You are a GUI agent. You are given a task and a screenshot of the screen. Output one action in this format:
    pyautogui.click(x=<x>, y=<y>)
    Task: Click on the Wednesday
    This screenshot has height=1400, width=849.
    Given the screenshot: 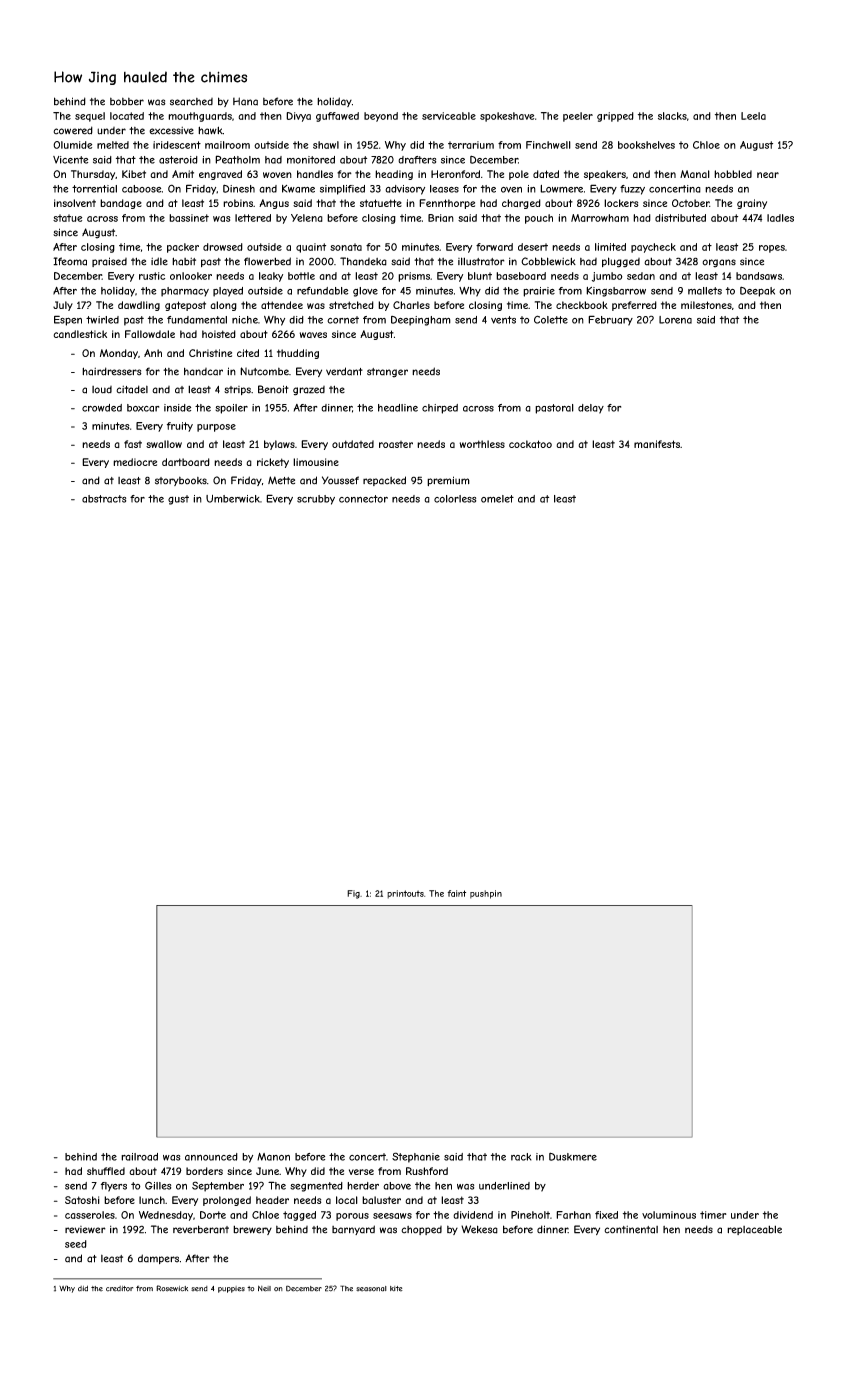 What is the action you would take?
    pyautogui.click(x=166, y=1216)
